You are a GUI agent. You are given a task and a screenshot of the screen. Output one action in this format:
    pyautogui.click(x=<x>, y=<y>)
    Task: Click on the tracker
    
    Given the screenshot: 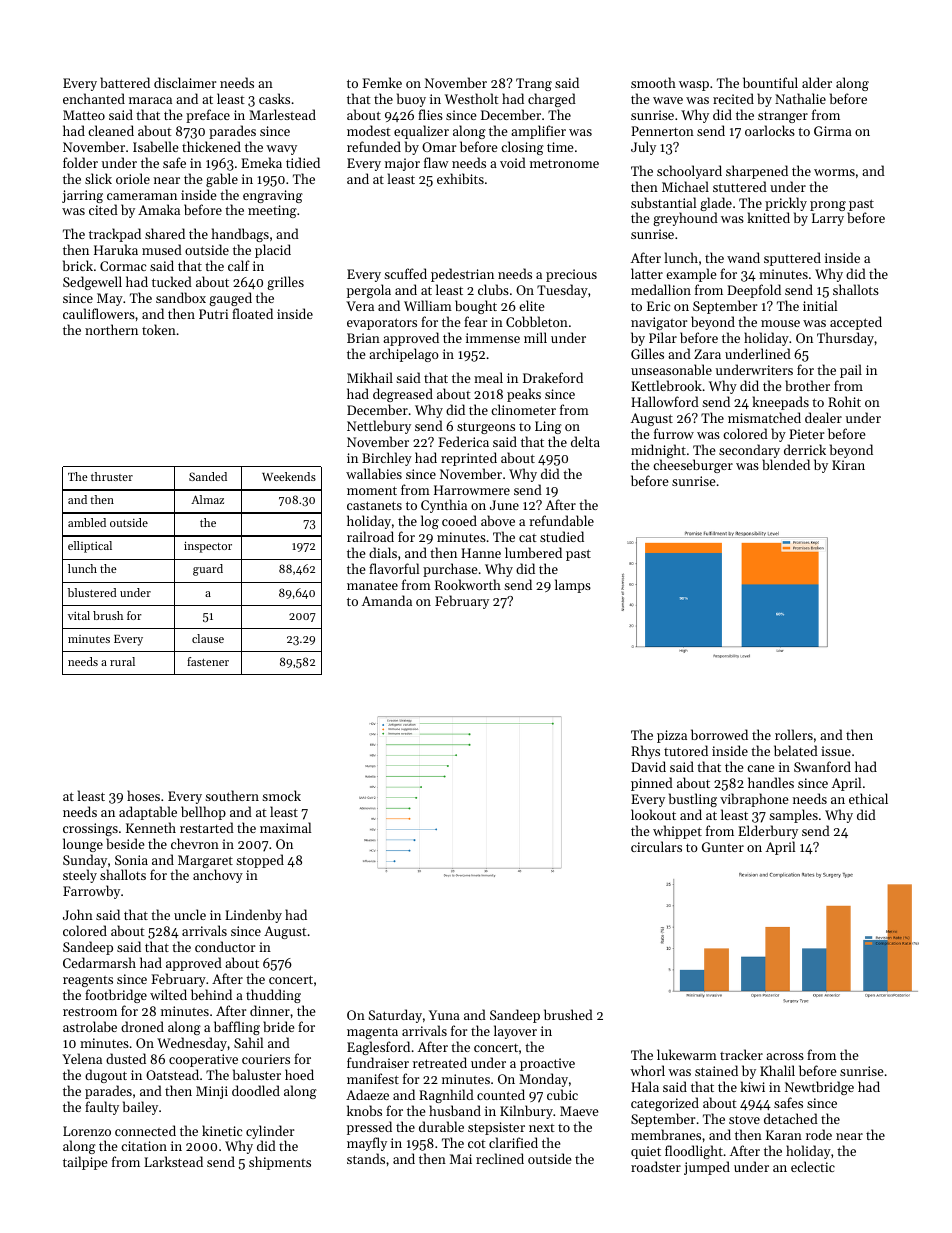 What is the action you would take?
    pyautogui.click(x=741, y=1054)
